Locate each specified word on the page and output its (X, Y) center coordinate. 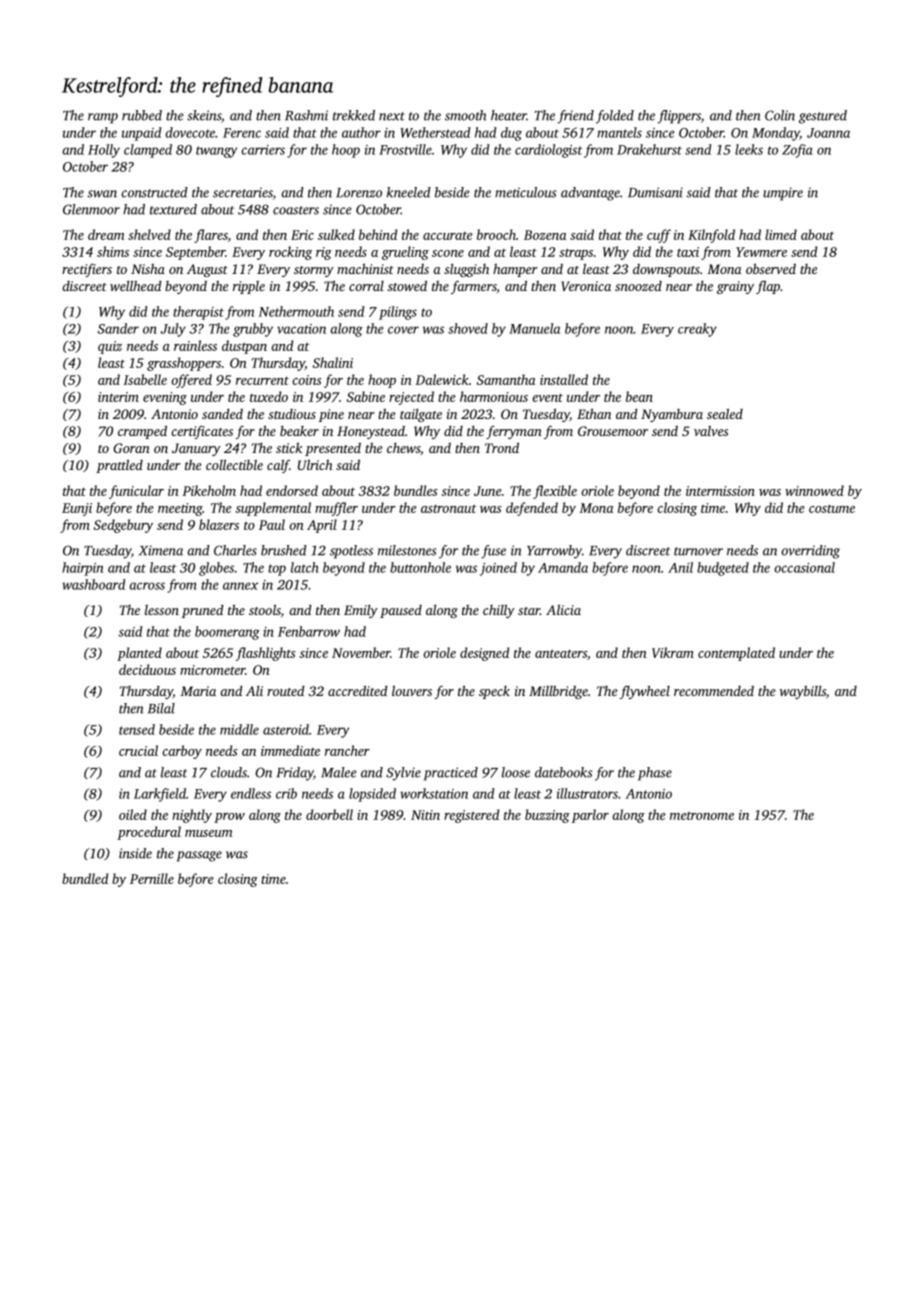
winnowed (814, 490)
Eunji (77, 509)
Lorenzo (359, 193)
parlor (590, 816)
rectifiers (87, 270)
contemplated (736, 654)
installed (564, 379)
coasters (296, 210)
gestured (823, 117)
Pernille (152, 878)
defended (532, 509)
